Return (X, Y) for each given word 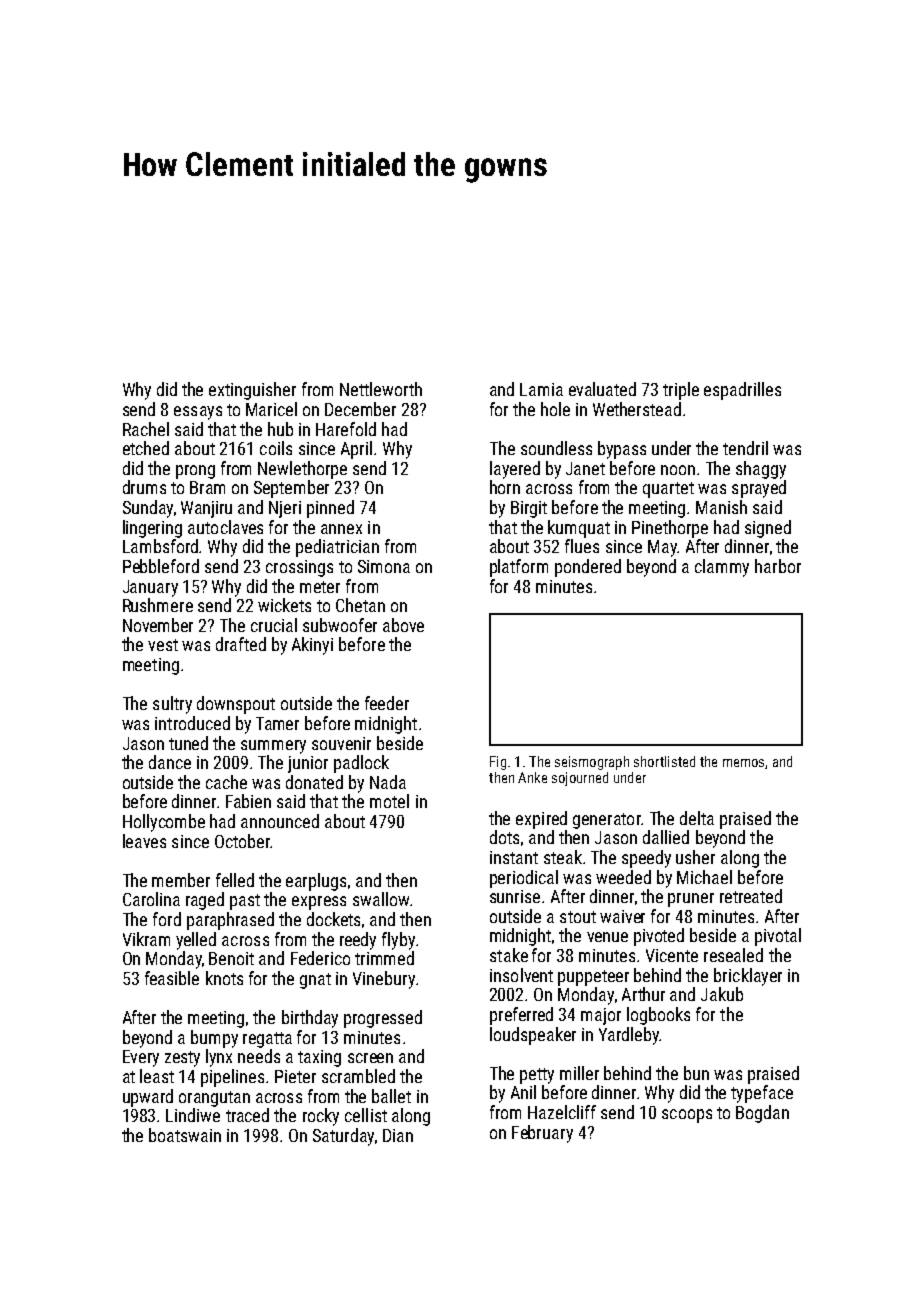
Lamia (541, 389)
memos (743, 763)
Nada (388, 782)
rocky (321, 1117)
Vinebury (384, 980)
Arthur (643, 994)
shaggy (761, 470)
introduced (192, 723)
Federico (320, 958)
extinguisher (252, 391)
